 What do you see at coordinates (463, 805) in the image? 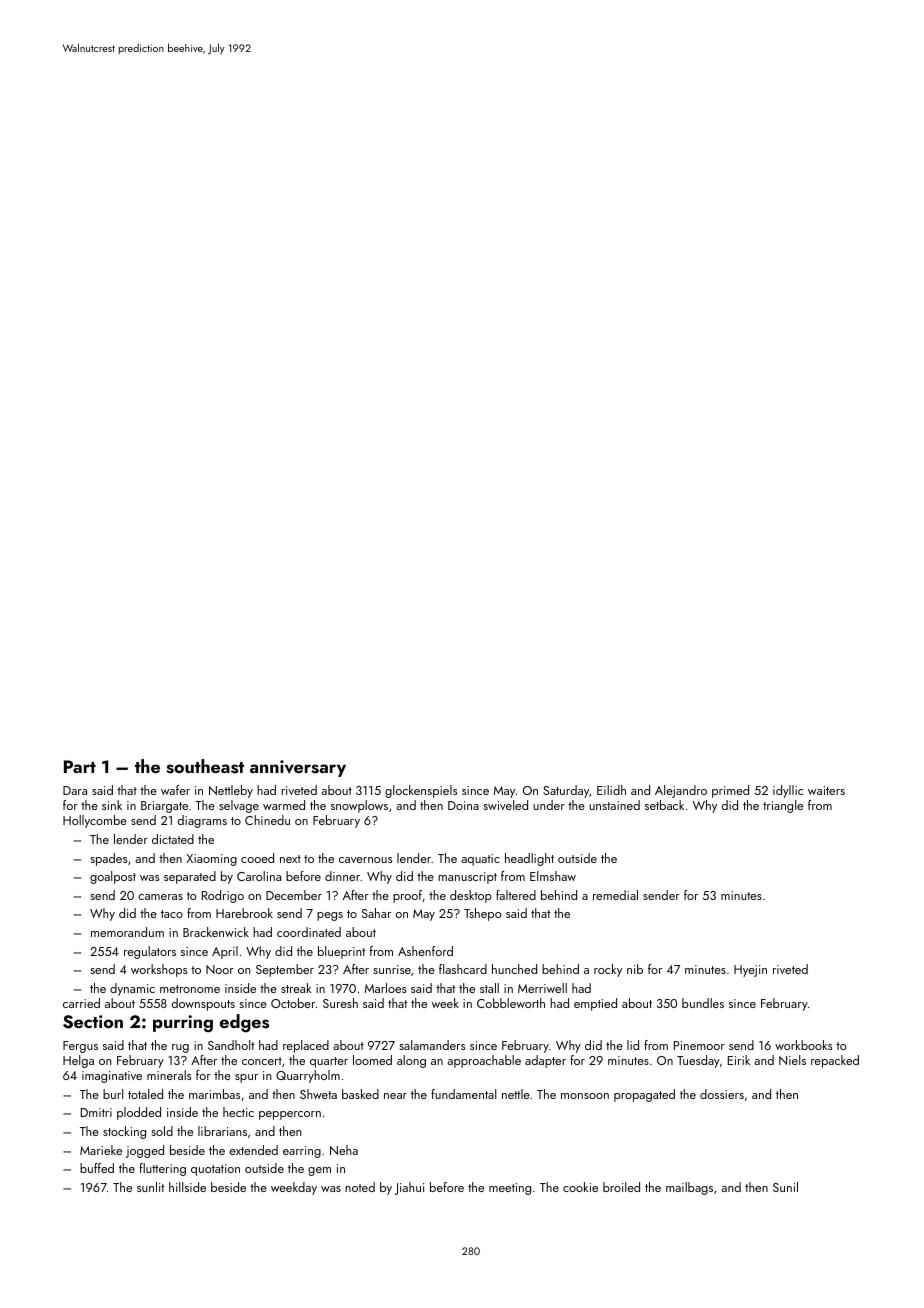
I see `Doina` at bounding box center [463, 805].
